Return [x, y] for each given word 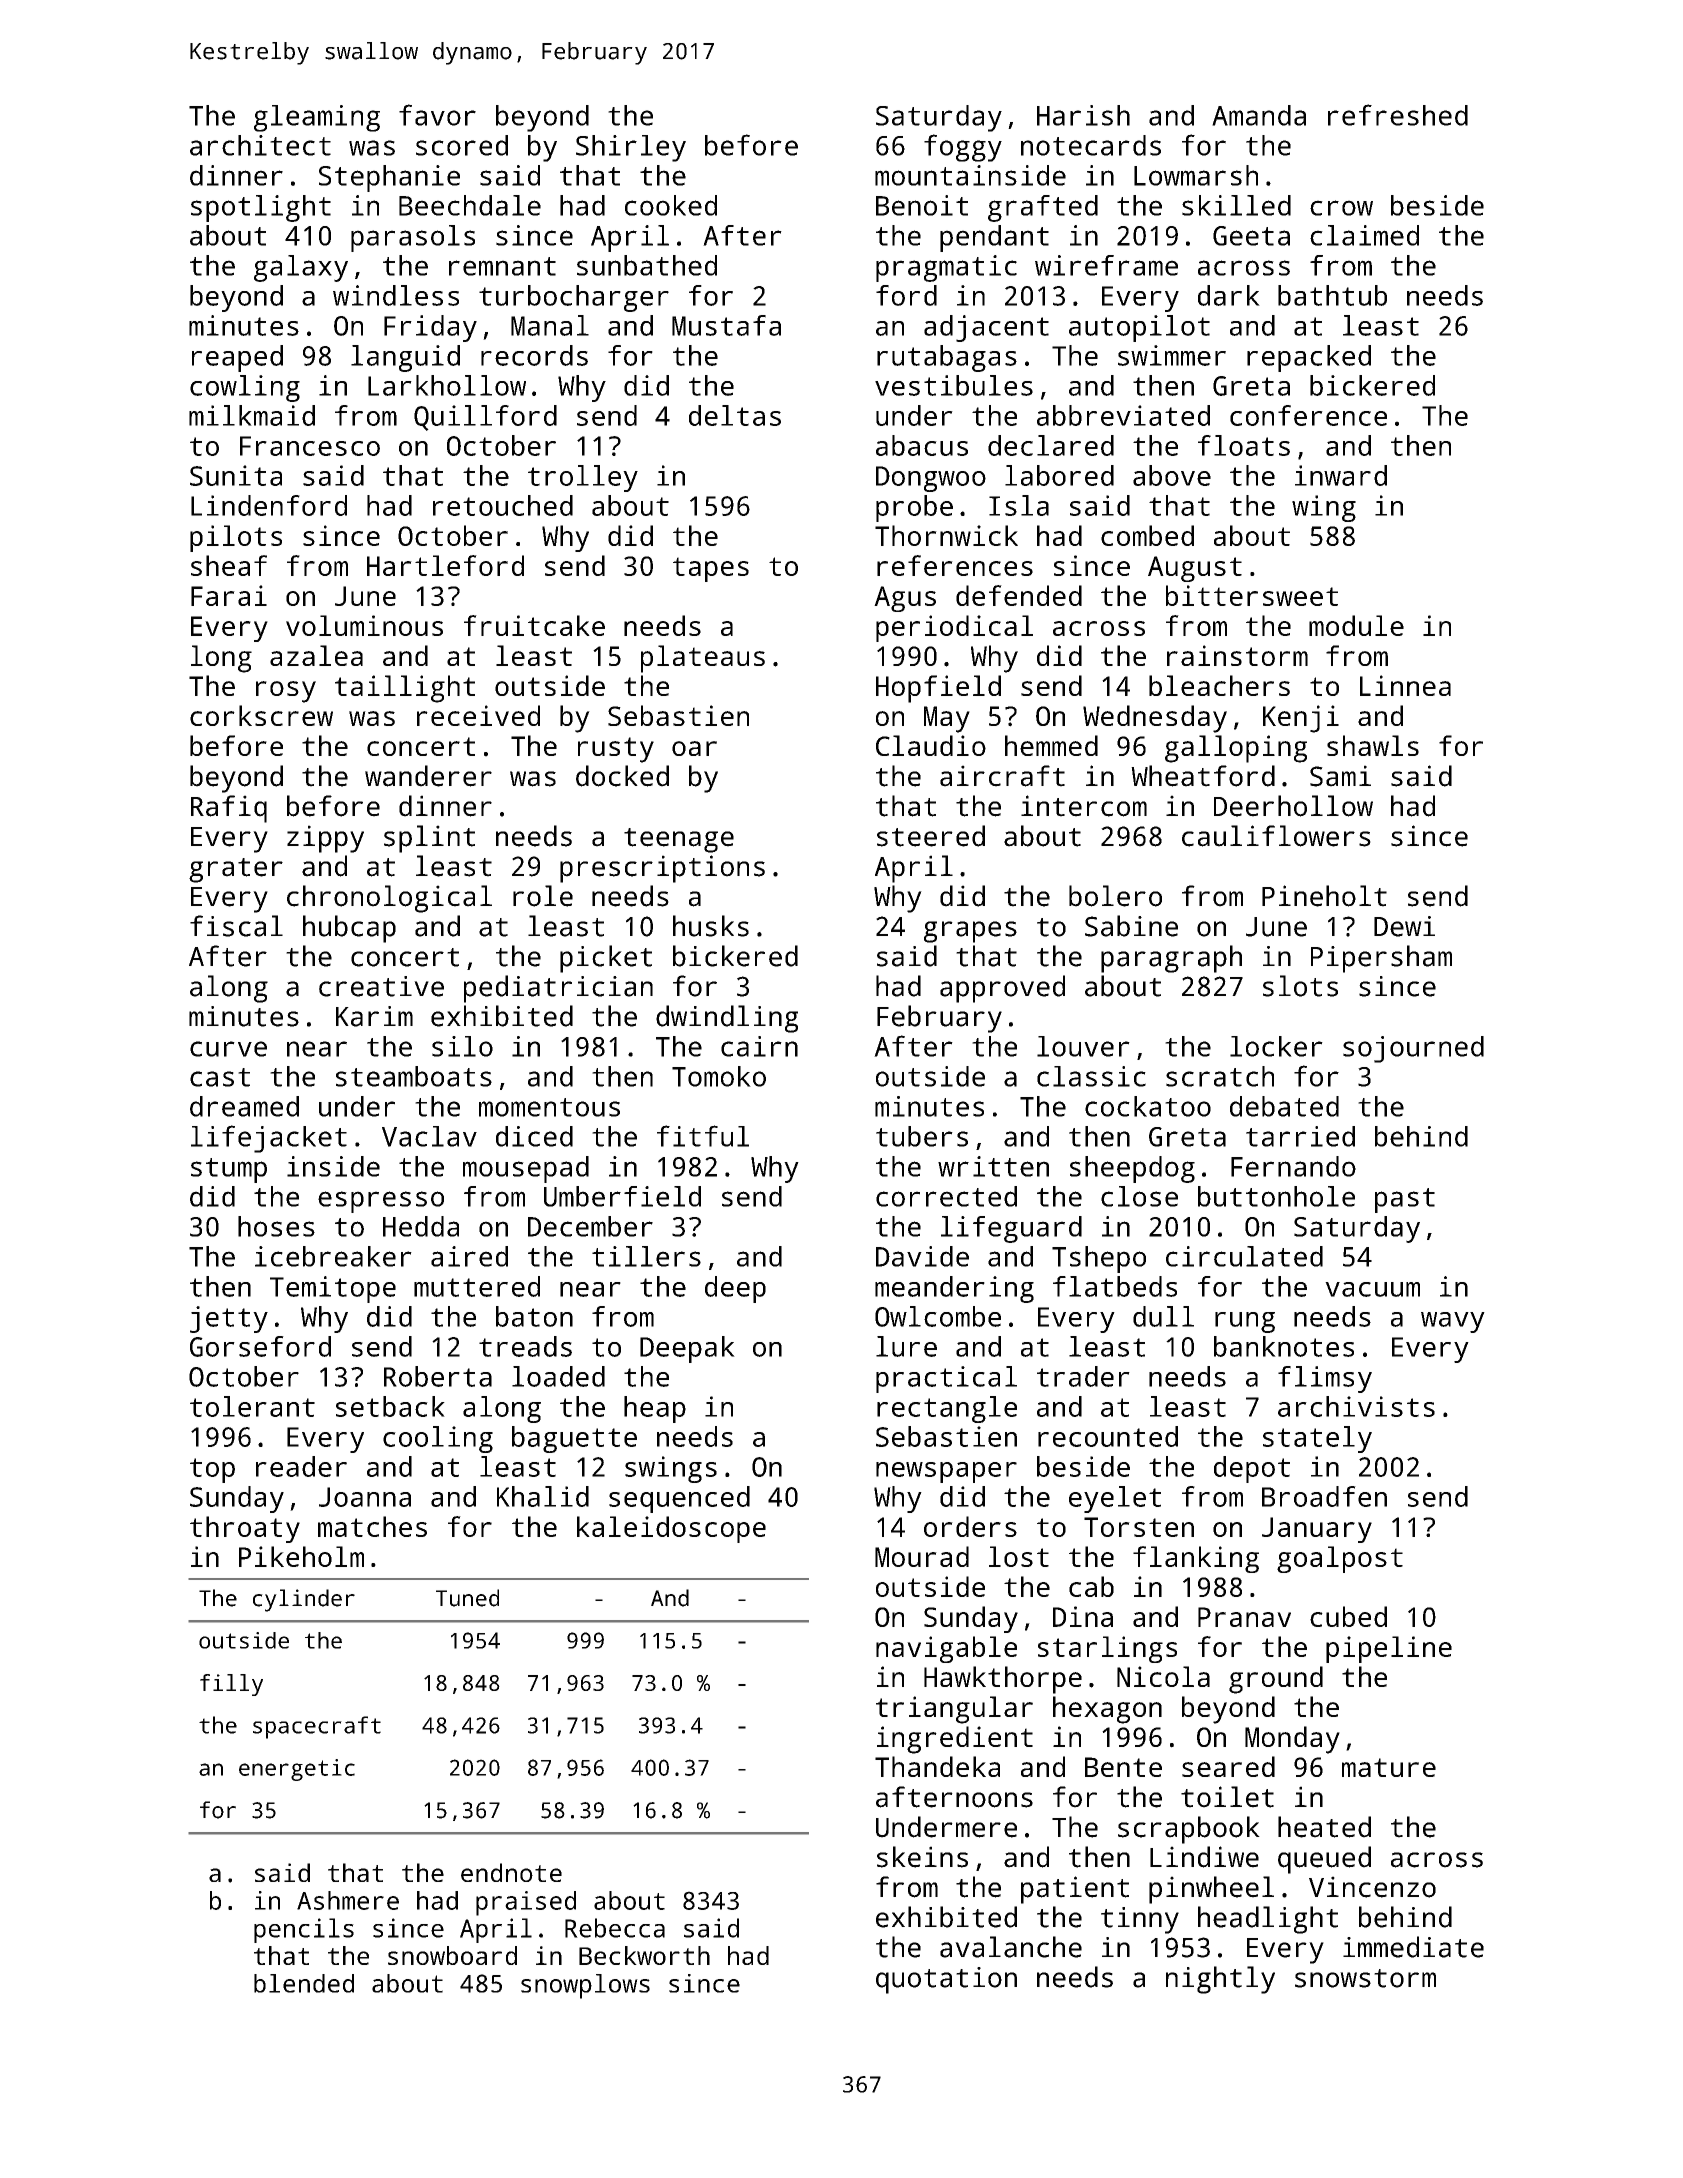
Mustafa [726, 325]
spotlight [261, 208]
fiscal [236, 926]
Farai [229, 595]
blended [304, 1983]
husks [711, 926]
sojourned [1413, 1049]
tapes [711, 569]
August [1195, 569]
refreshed [1398, 115]
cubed [1348, 1616]
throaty [245, 1529]
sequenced [679, 1499]
